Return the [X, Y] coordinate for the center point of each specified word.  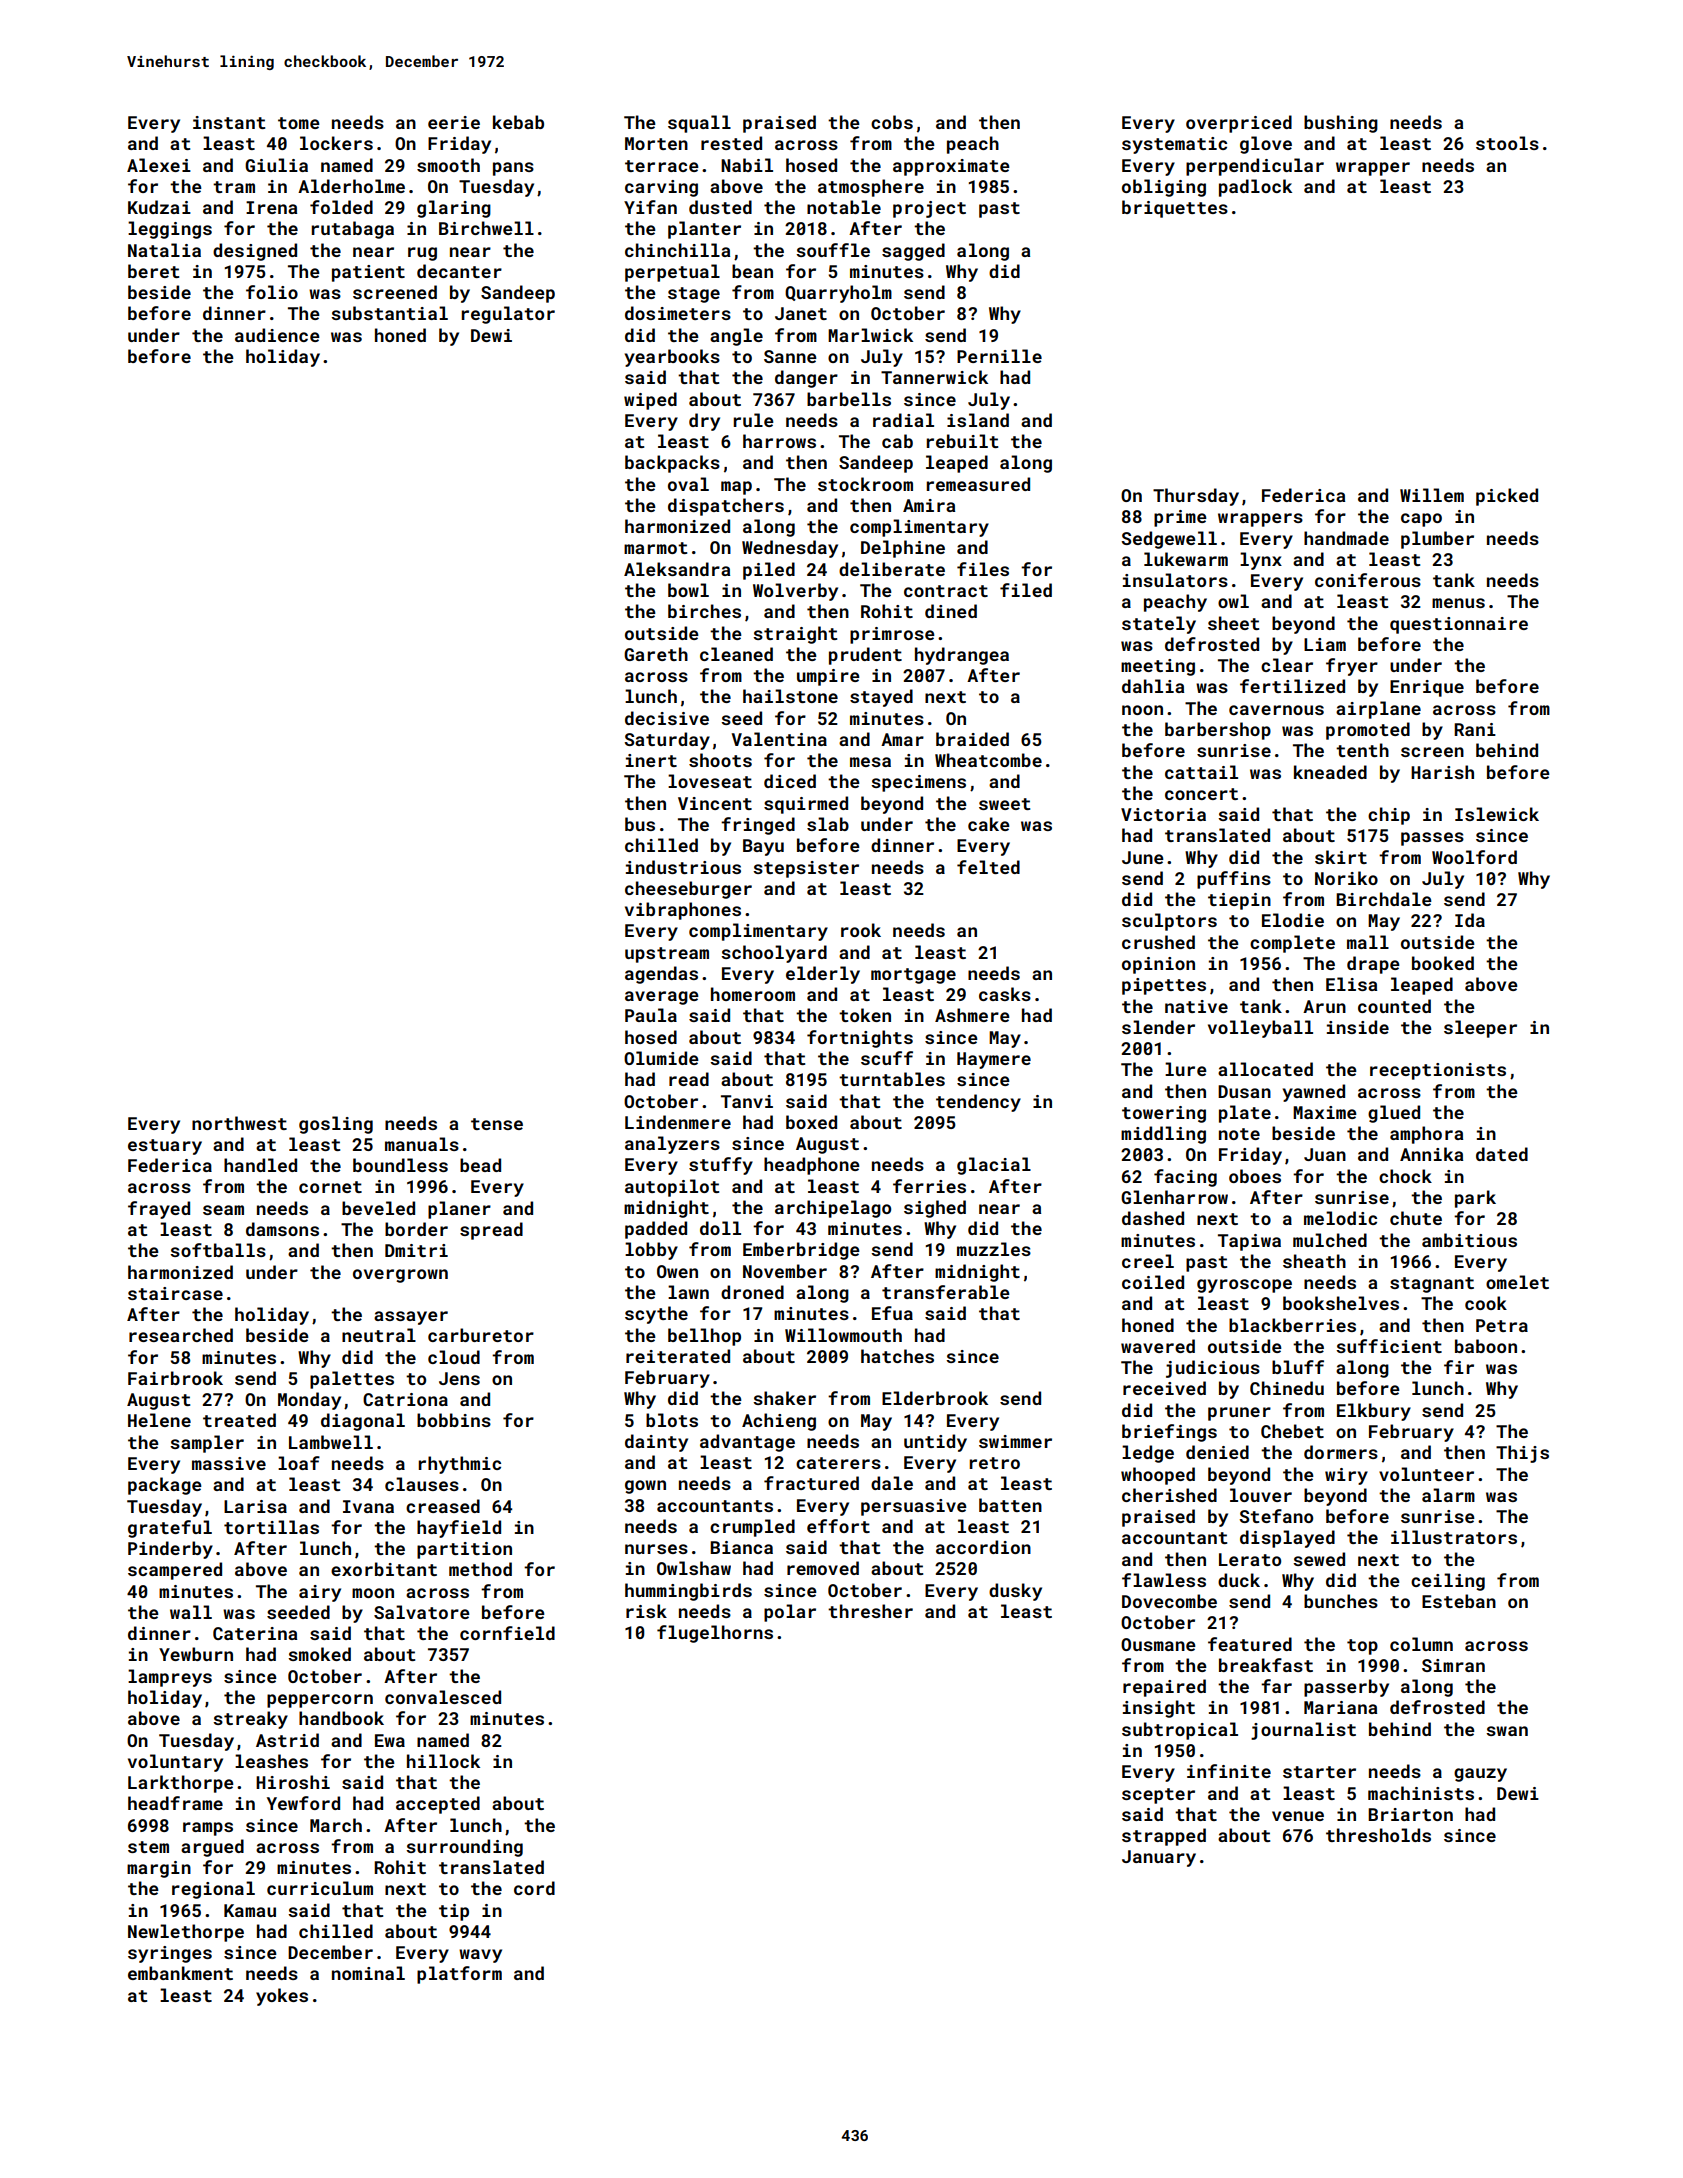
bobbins [454, 1420]
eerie [454, 122]
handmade [1346, 538]
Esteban [1459, 1601]
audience [277, 335]
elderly [823, 975]
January [1159, 1858]
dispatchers [726, 507]
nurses [656, 1549]
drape [1373, 965]
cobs [892, 122]
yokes [282, 1997]
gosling [336, 1125]
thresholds [1378, 1835]
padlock [1255, 188]
